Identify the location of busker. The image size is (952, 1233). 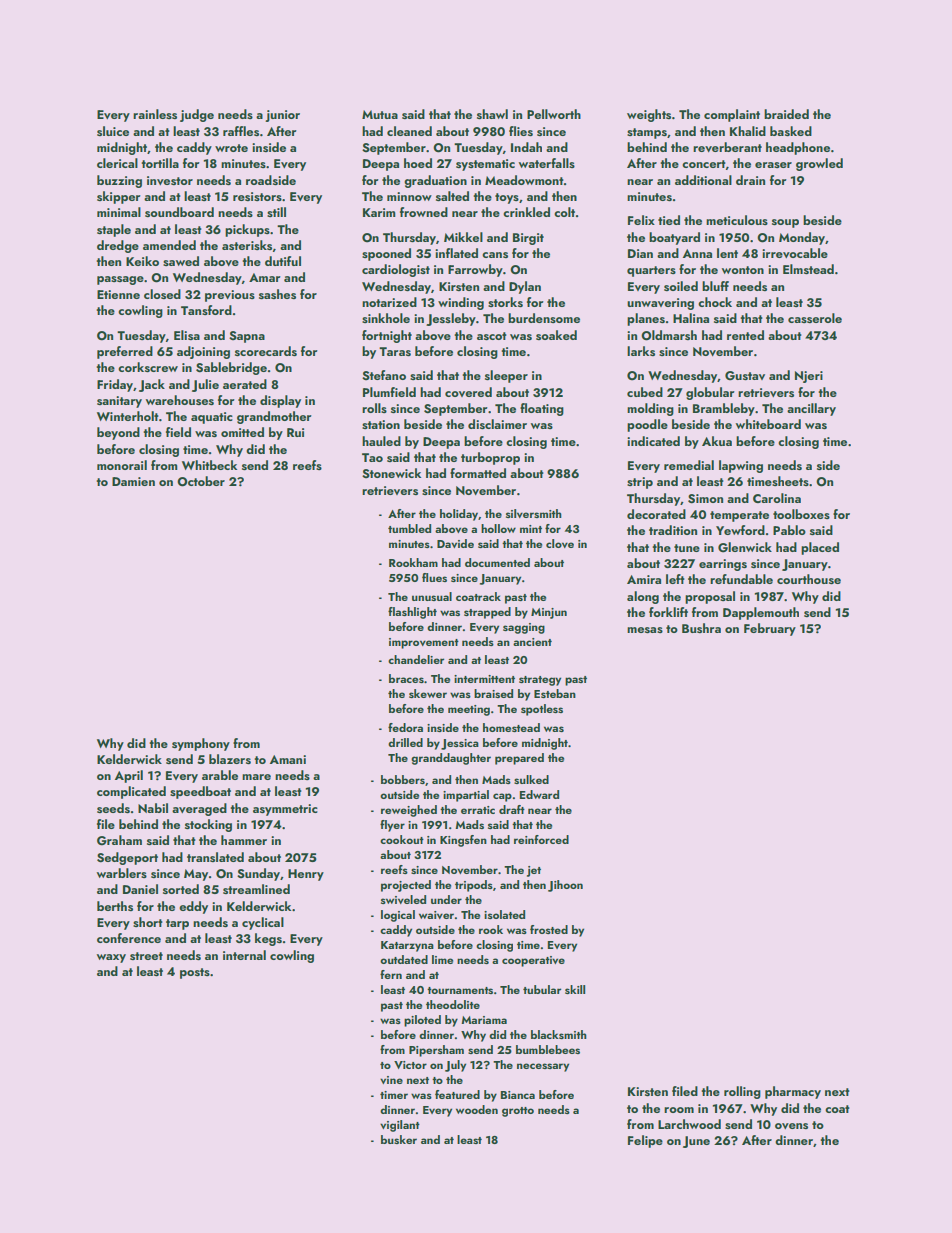
(399, 1139).
